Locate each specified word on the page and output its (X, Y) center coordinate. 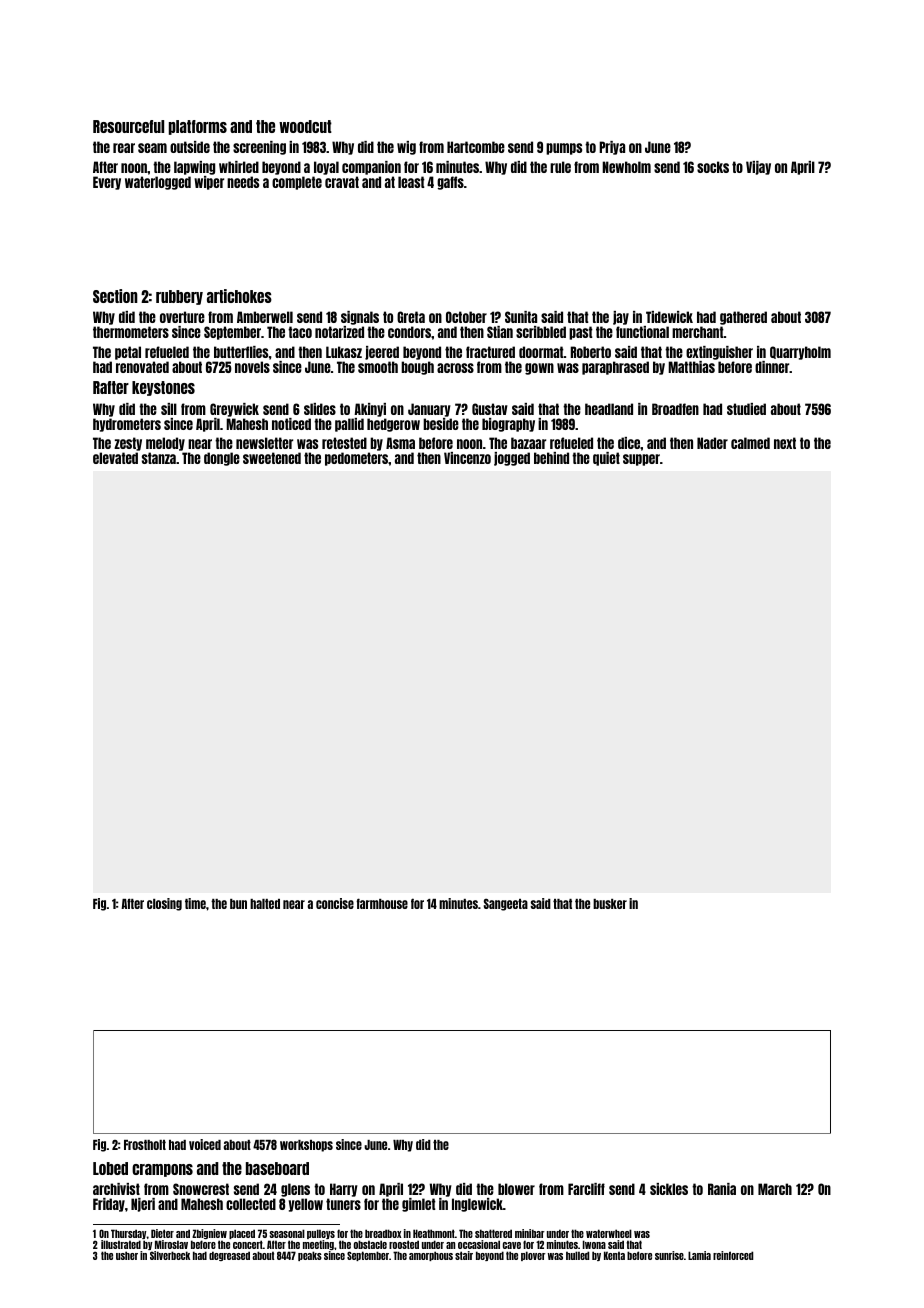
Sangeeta (506, 905)
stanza (159, 458)
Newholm (626, 167)
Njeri (143, 1205)
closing (164, 904)
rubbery (179, 297)
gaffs (450, 183)
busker (610, 904)
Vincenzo (467, 458)
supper (641, 460)
